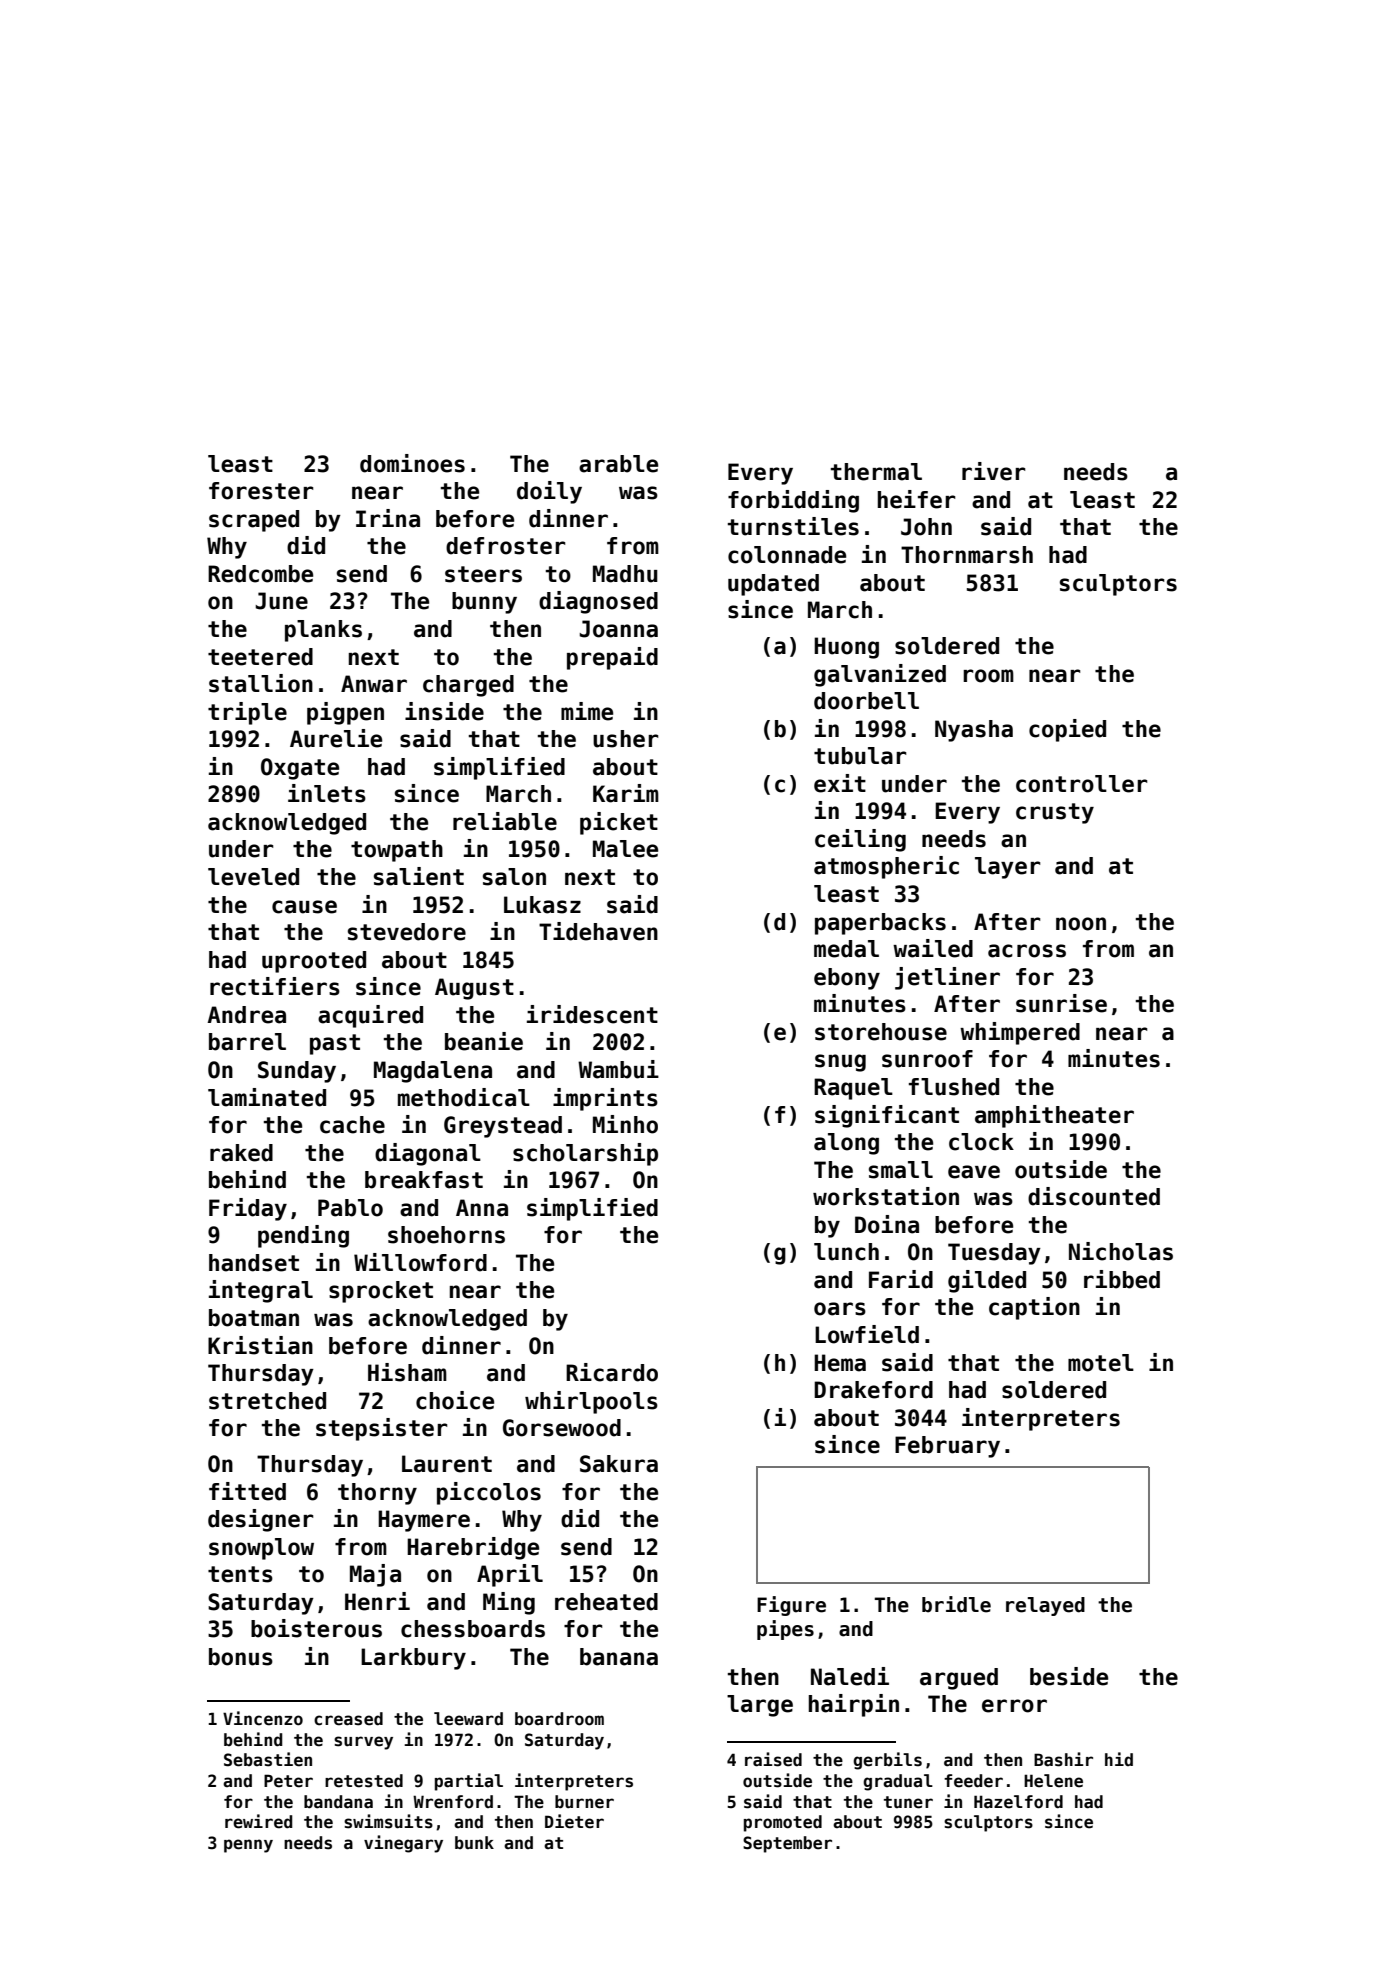 This image has width=1386, height=1969. What do you see at coordinates (1101, 1363) in the image?
I see `motel` at bounding box center [1101, 1363].
